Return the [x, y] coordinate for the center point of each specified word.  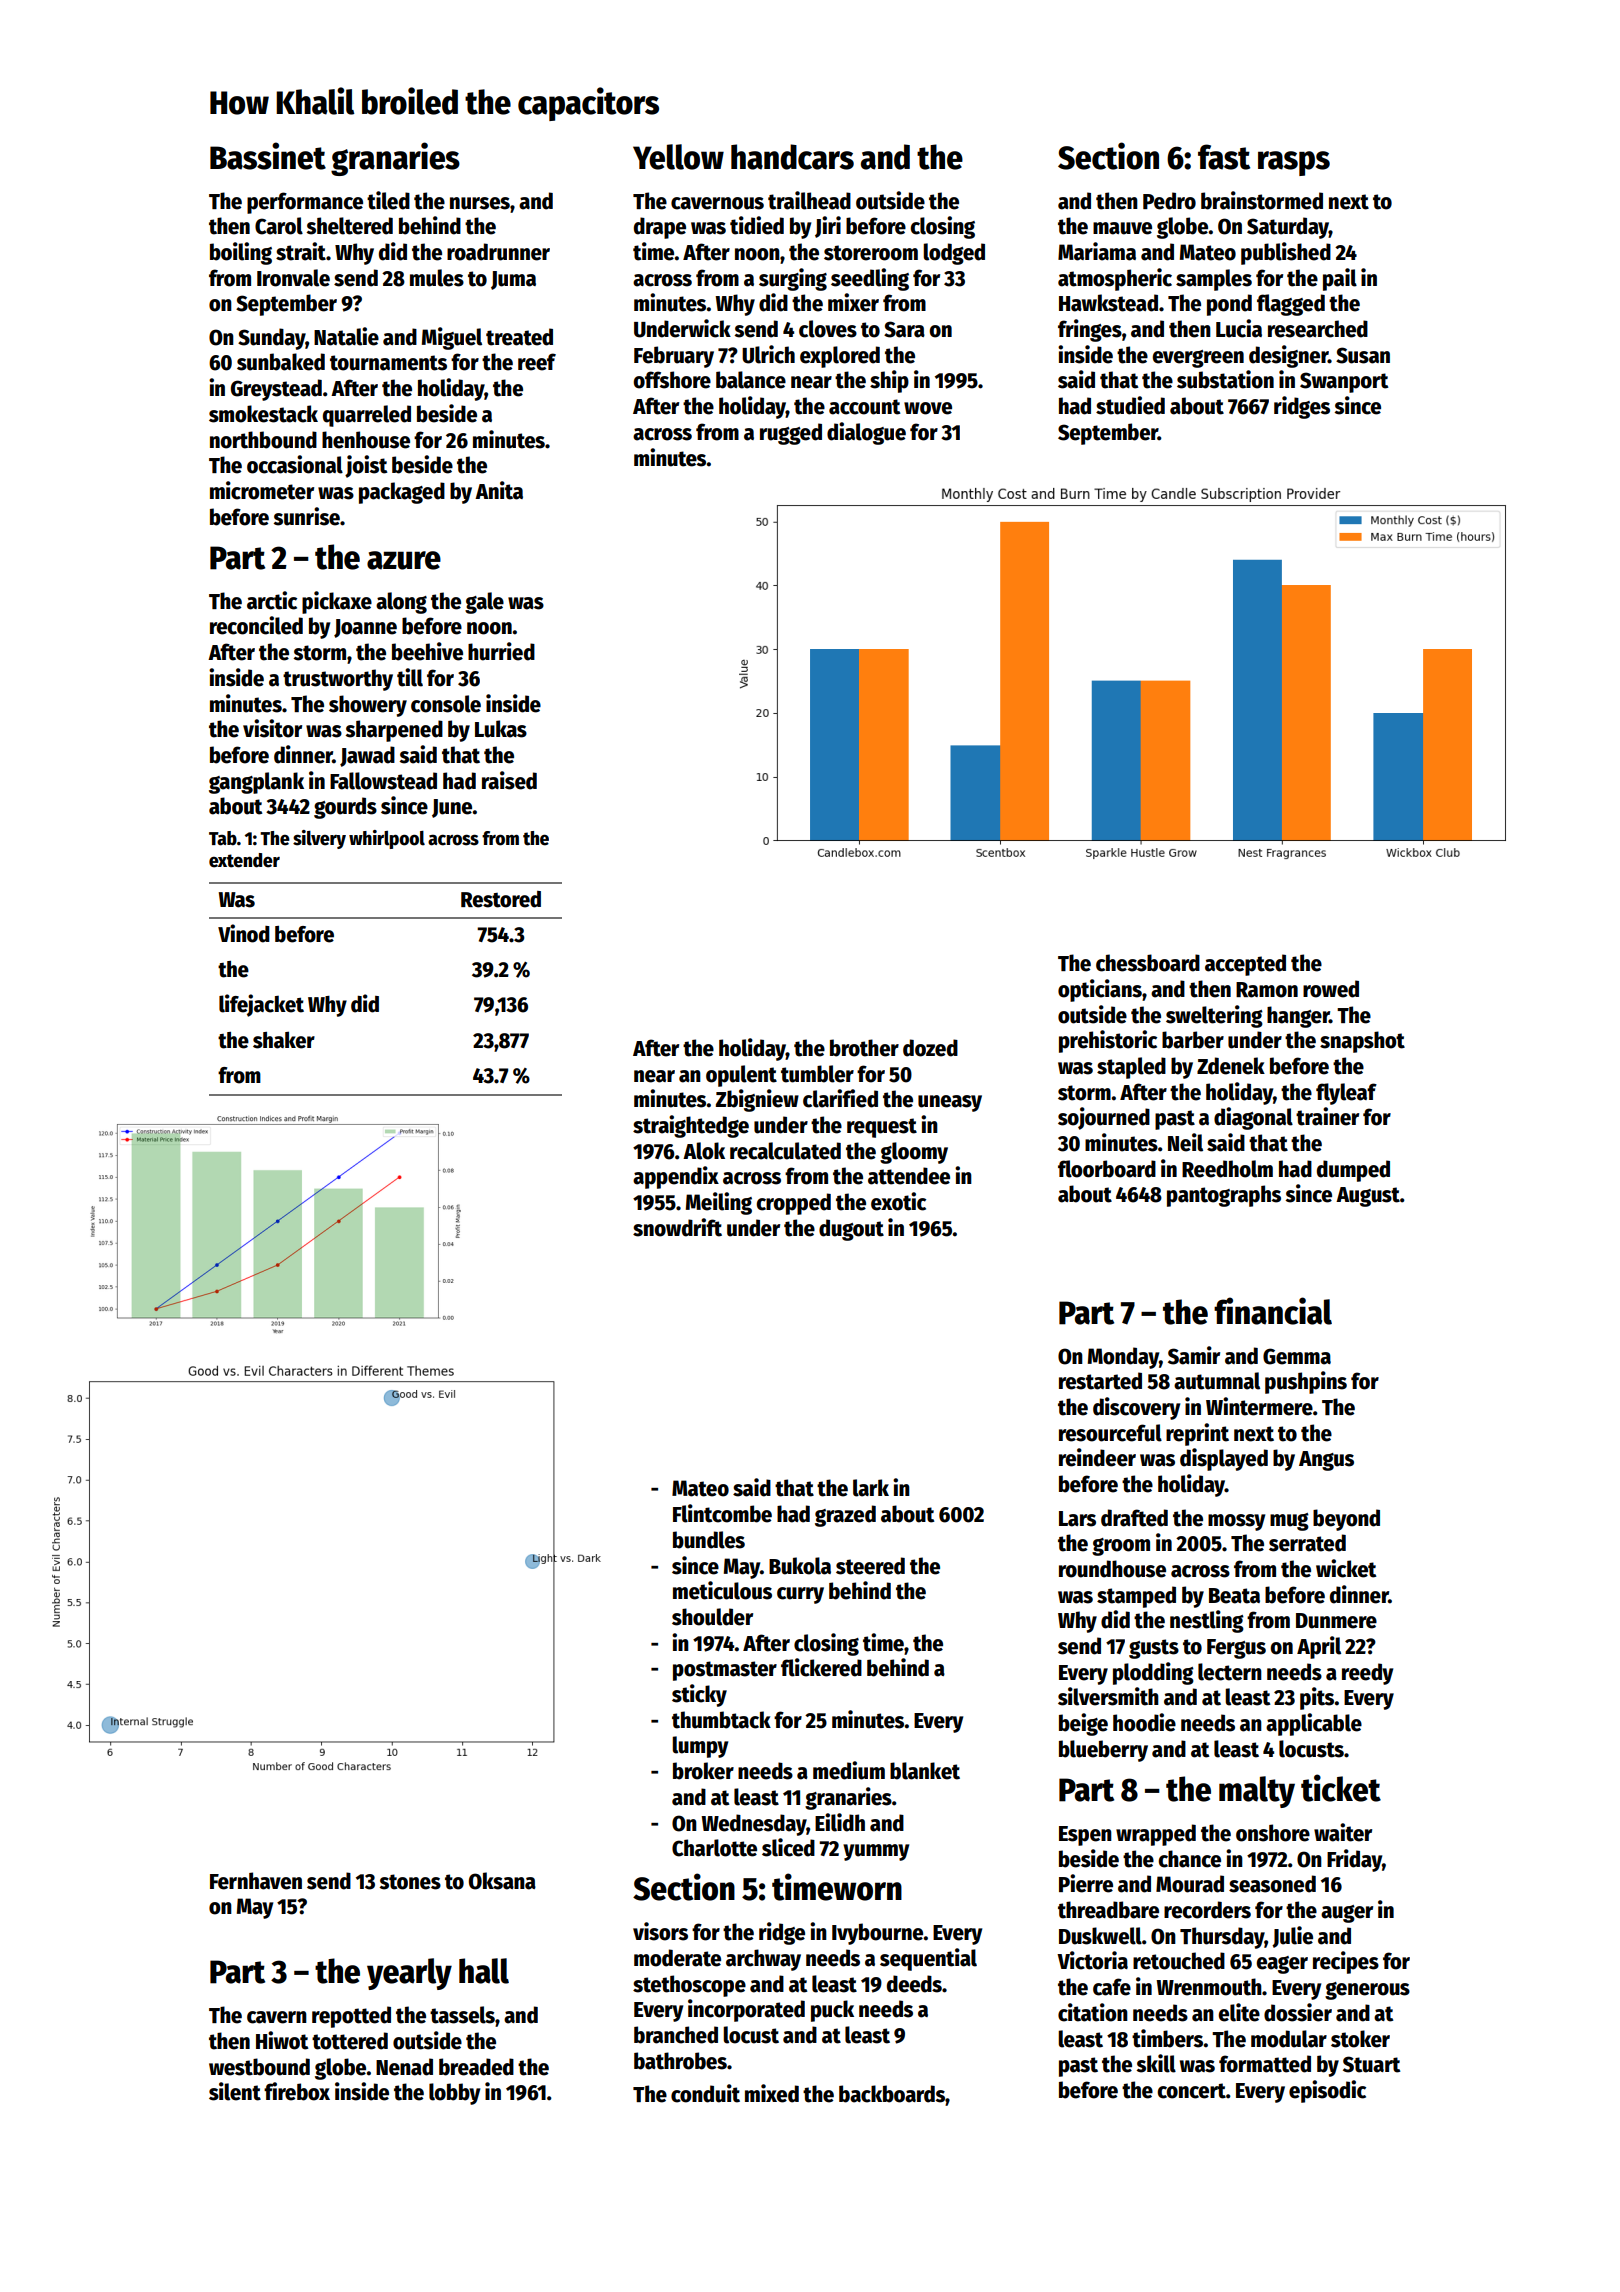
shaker [284, 1040]
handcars [792, 157]
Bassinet [268, 156]
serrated [1307, 1543]
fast [1224, 157]
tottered [350, 2041]
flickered [821, 1667]
